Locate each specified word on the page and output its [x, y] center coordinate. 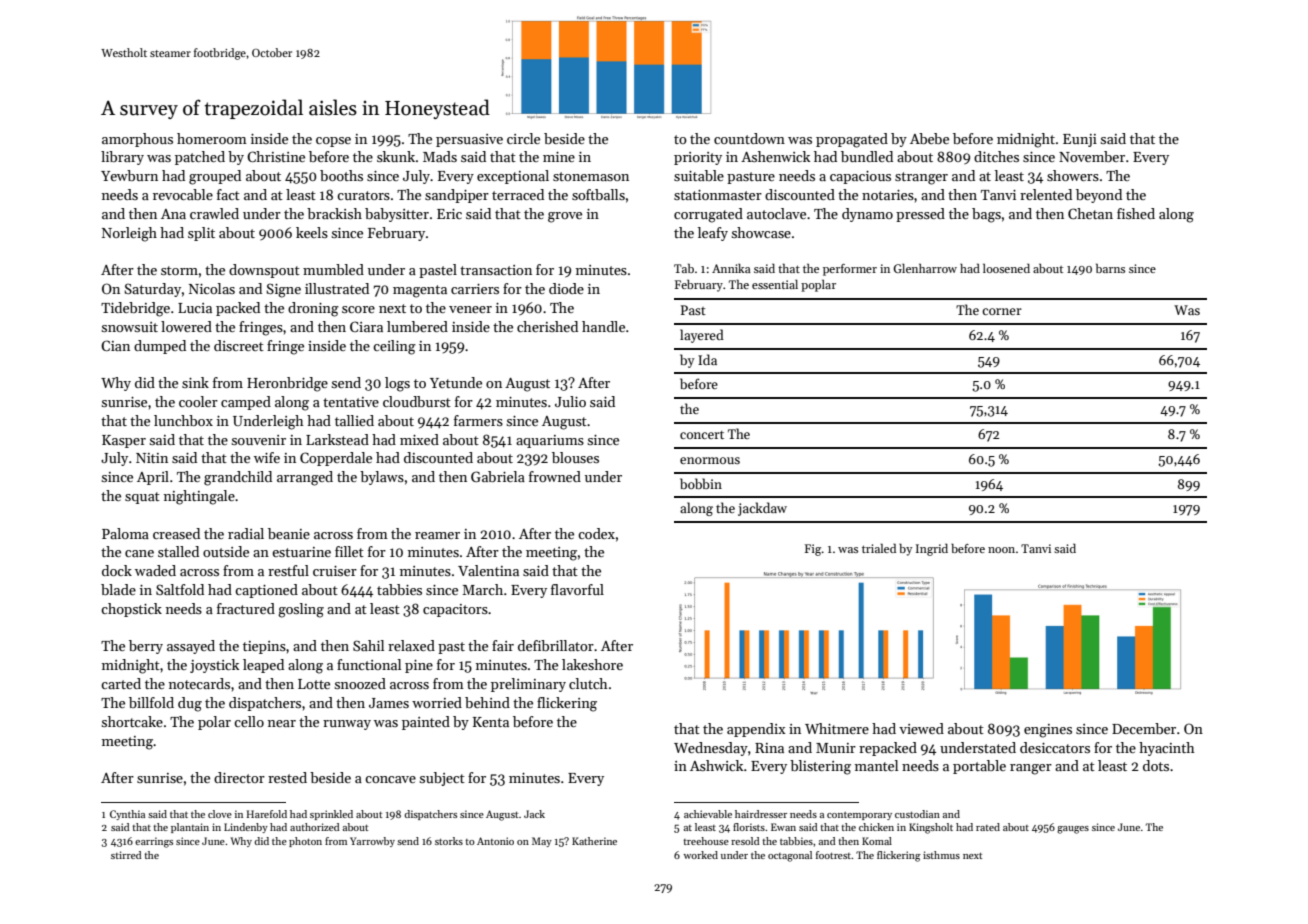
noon [1001, 550]
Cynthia [127, 815]
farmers [478, 420]
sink [195, 382]
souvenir [259, 440]
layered [702, 336]
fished [1136, 213]
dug [190, 704]
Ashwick [716, 765]
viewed [921, 728]
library [122, 158]
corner [1002, 311]
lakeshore [592, 664]
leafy [713, 234]
